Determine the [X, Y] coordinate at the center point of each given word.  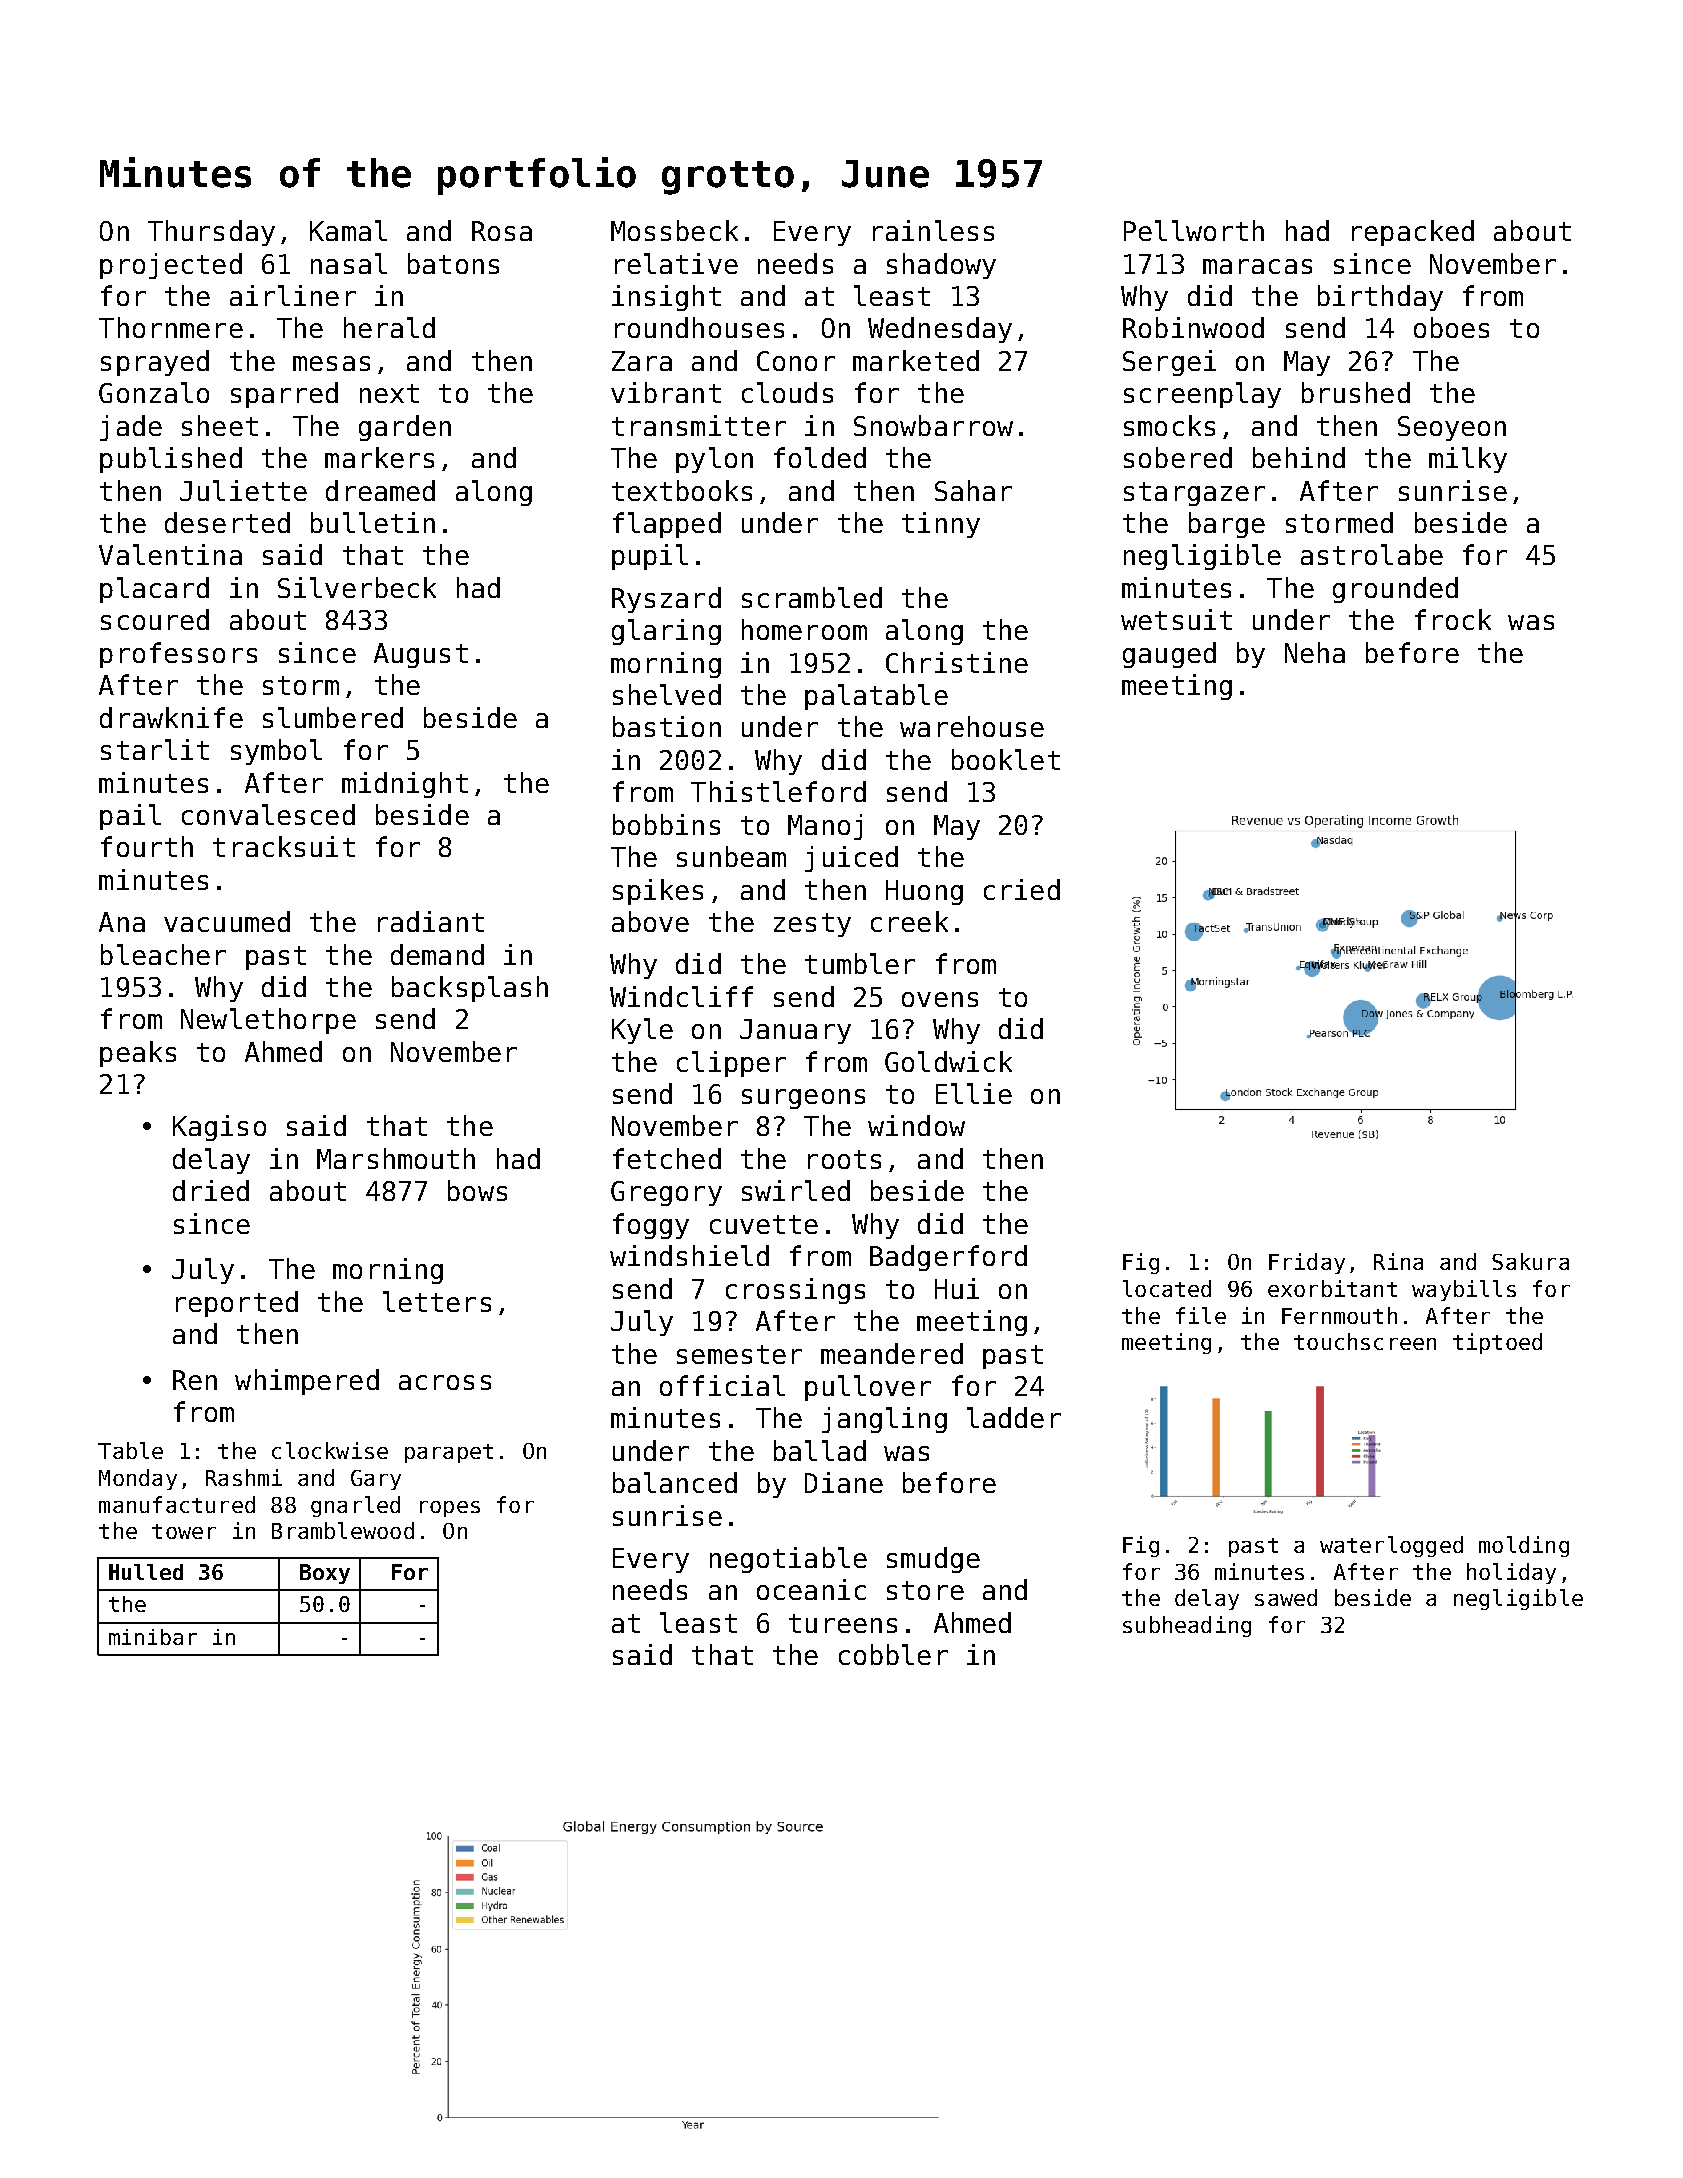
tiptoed [1497, 1343]
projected [171, 266]
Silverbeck [357, 587]
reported [237, 1304]
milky [1468, 460]
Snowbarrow [933, 425]
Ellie [974, 1093]
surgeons [803, 1099]
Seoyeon [1452, 428]
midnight [405, 785]
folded [820, 457]
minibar [153, 1637]
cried [1022, 889]
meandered [892, 1353]
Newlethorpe [268, 1021]
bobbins [666, 824]
